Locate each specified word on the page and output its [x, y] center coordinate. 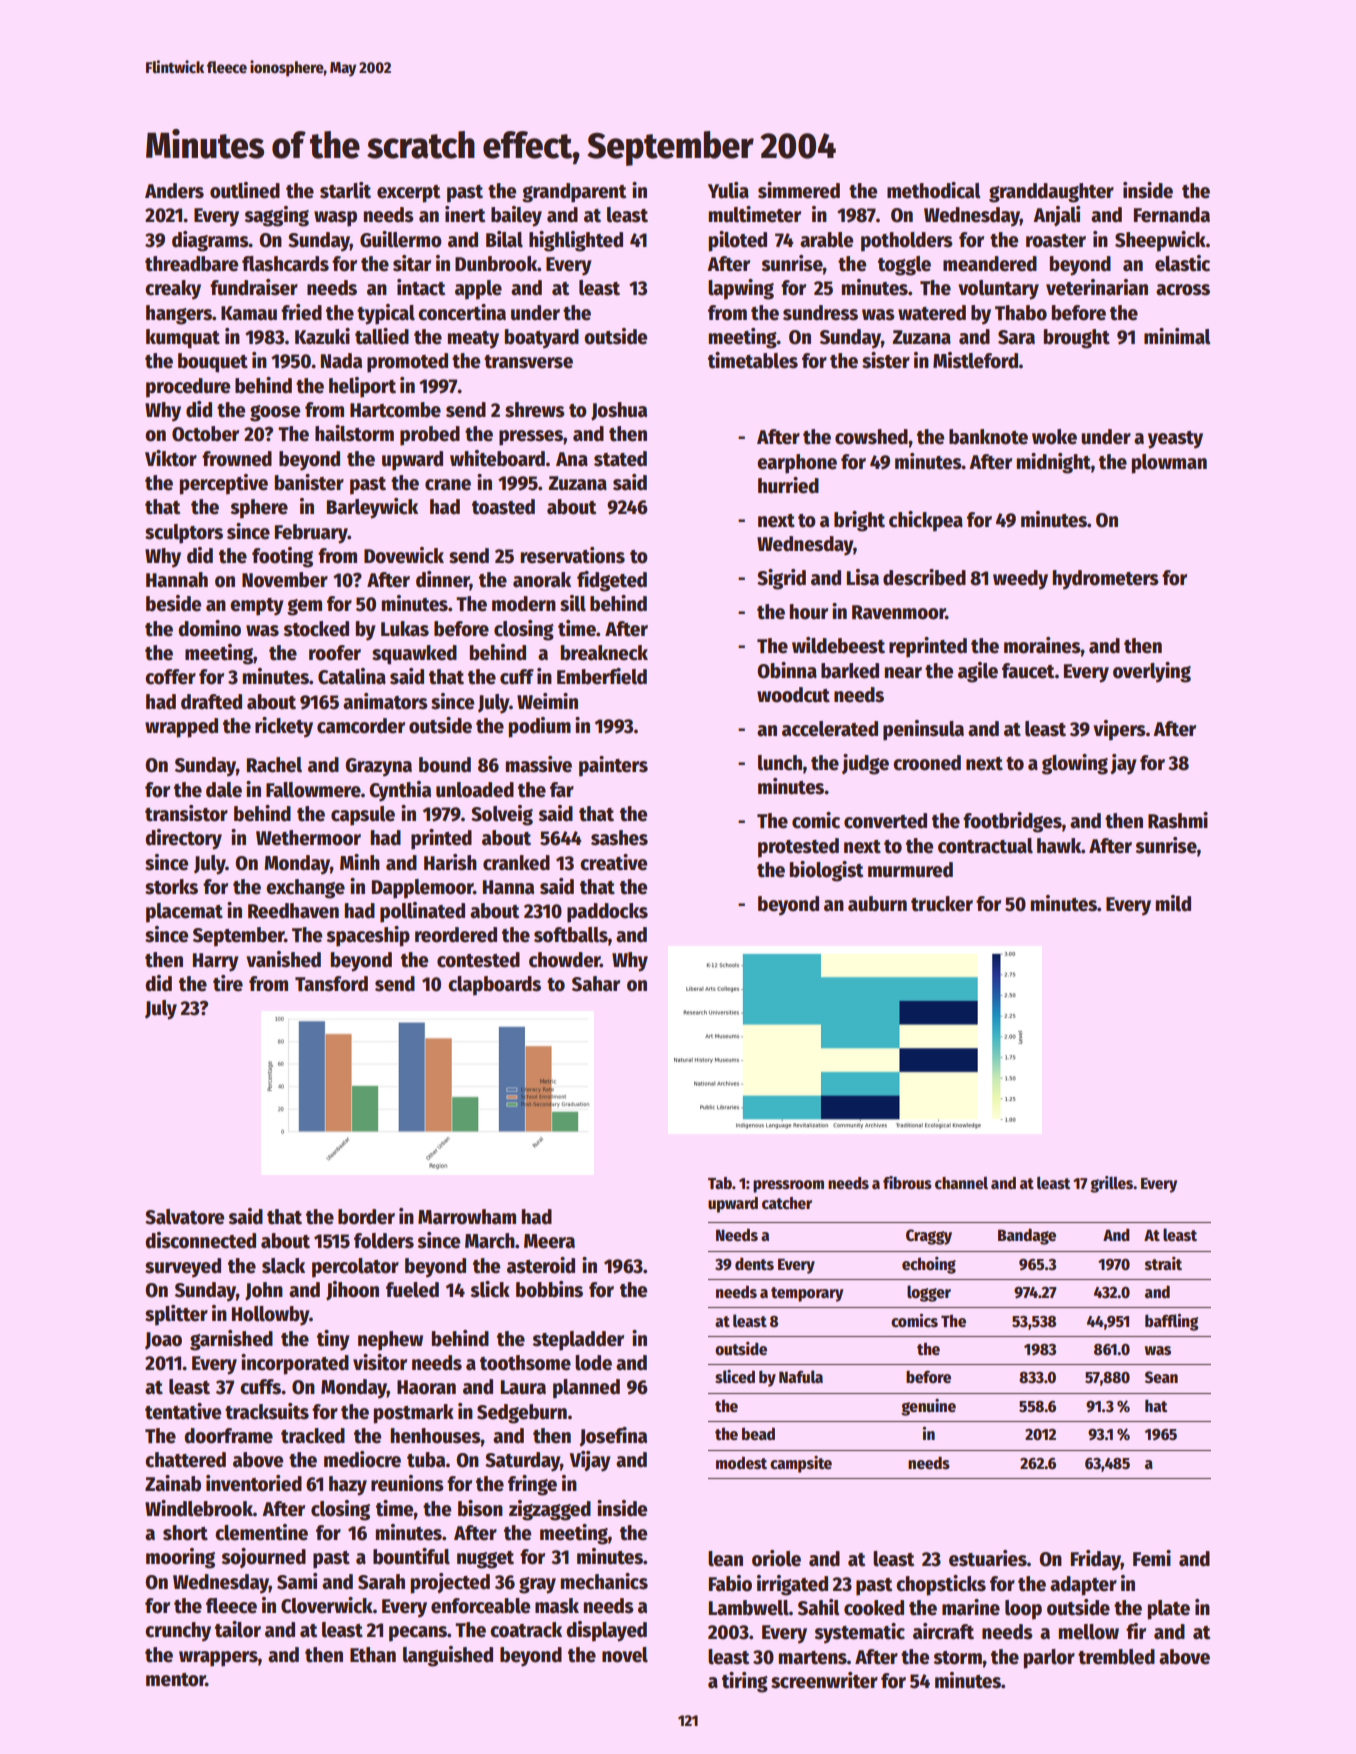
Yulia [728, 190]
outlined [245, 190]
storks [171, 887]
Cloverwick [327, 1605]
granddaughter [1051, 193]
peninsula [923, 730]
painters [613, 766]
